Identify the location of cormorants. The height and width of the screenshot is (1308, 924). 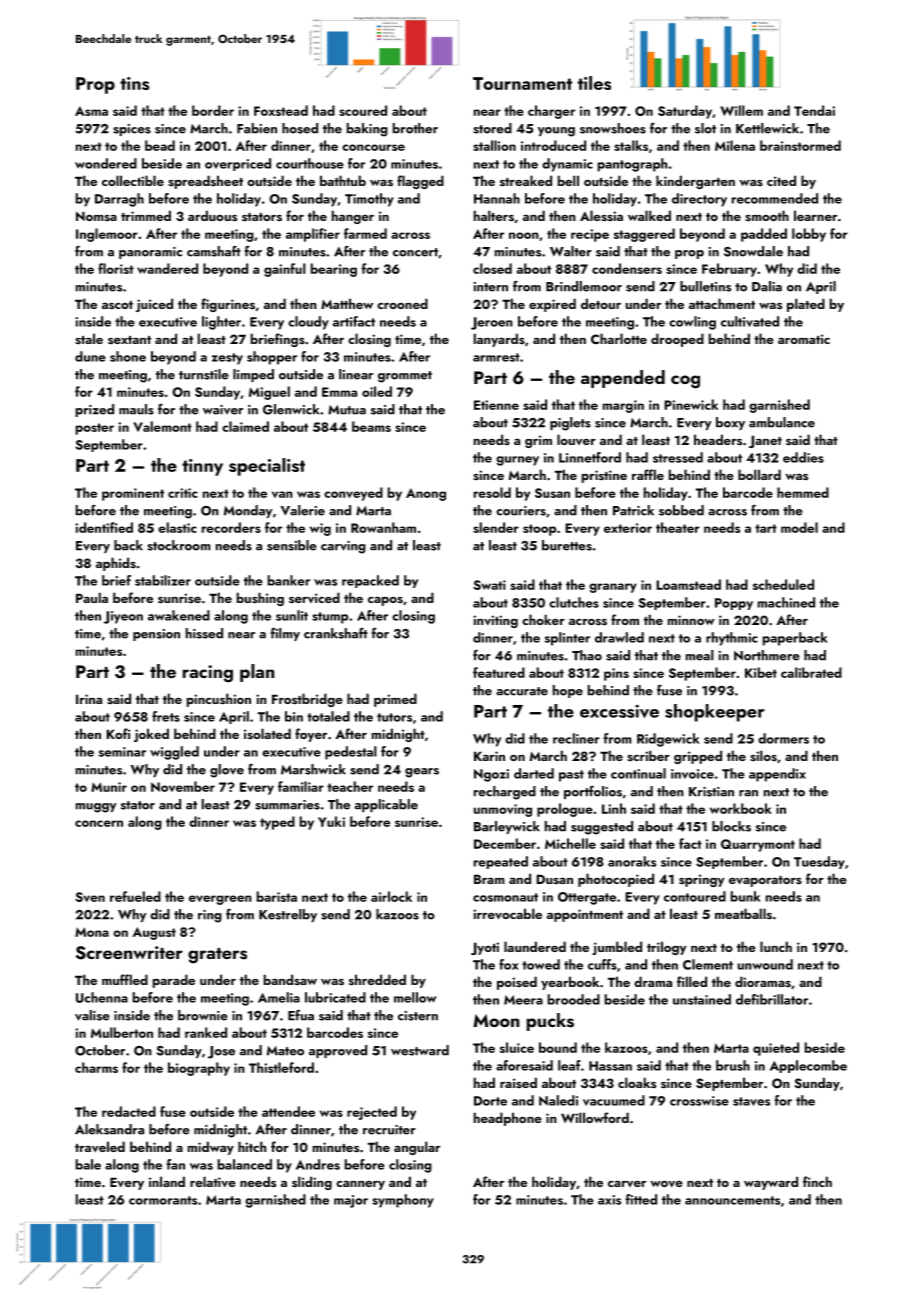
(163, 1200).
